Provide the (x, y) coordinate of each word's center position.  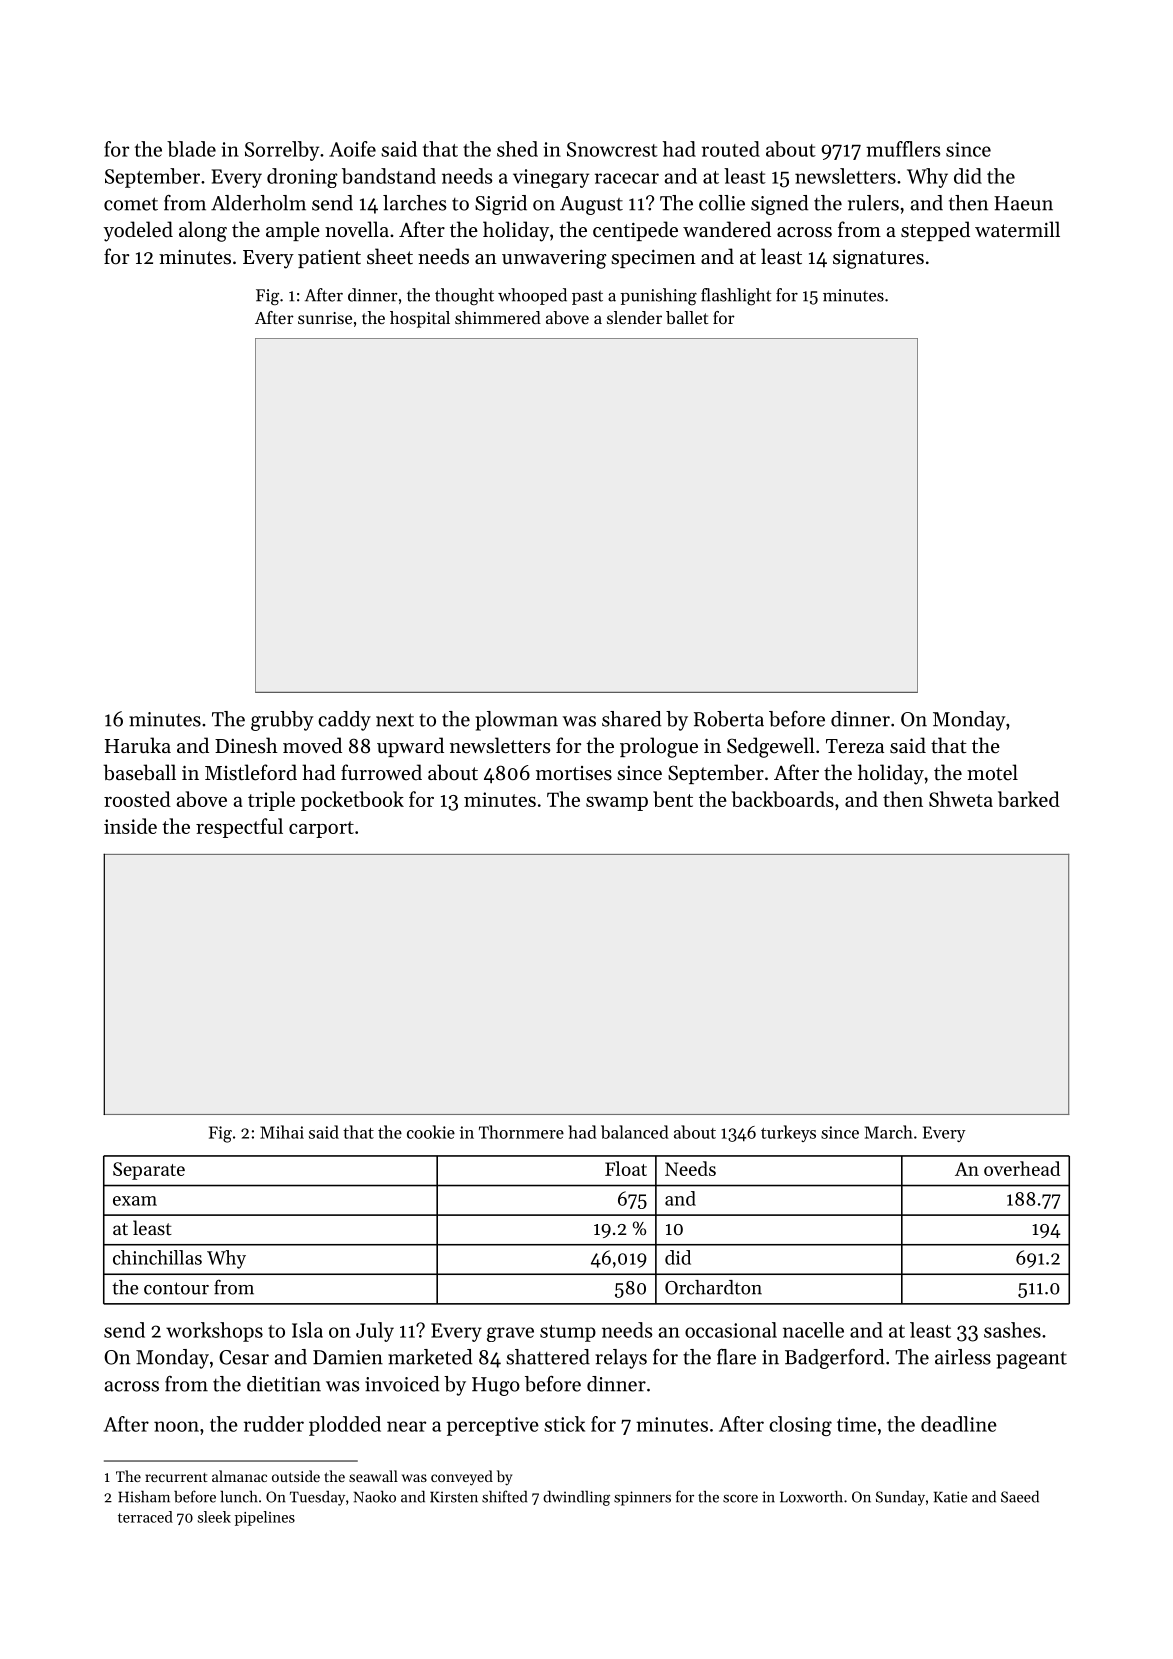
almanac (239, 1476)
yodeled (138, 231)
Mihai (282, 1132)
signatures (878, 259)
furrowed (381, 772)
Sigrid (501, 205)
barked (1029, 799)
